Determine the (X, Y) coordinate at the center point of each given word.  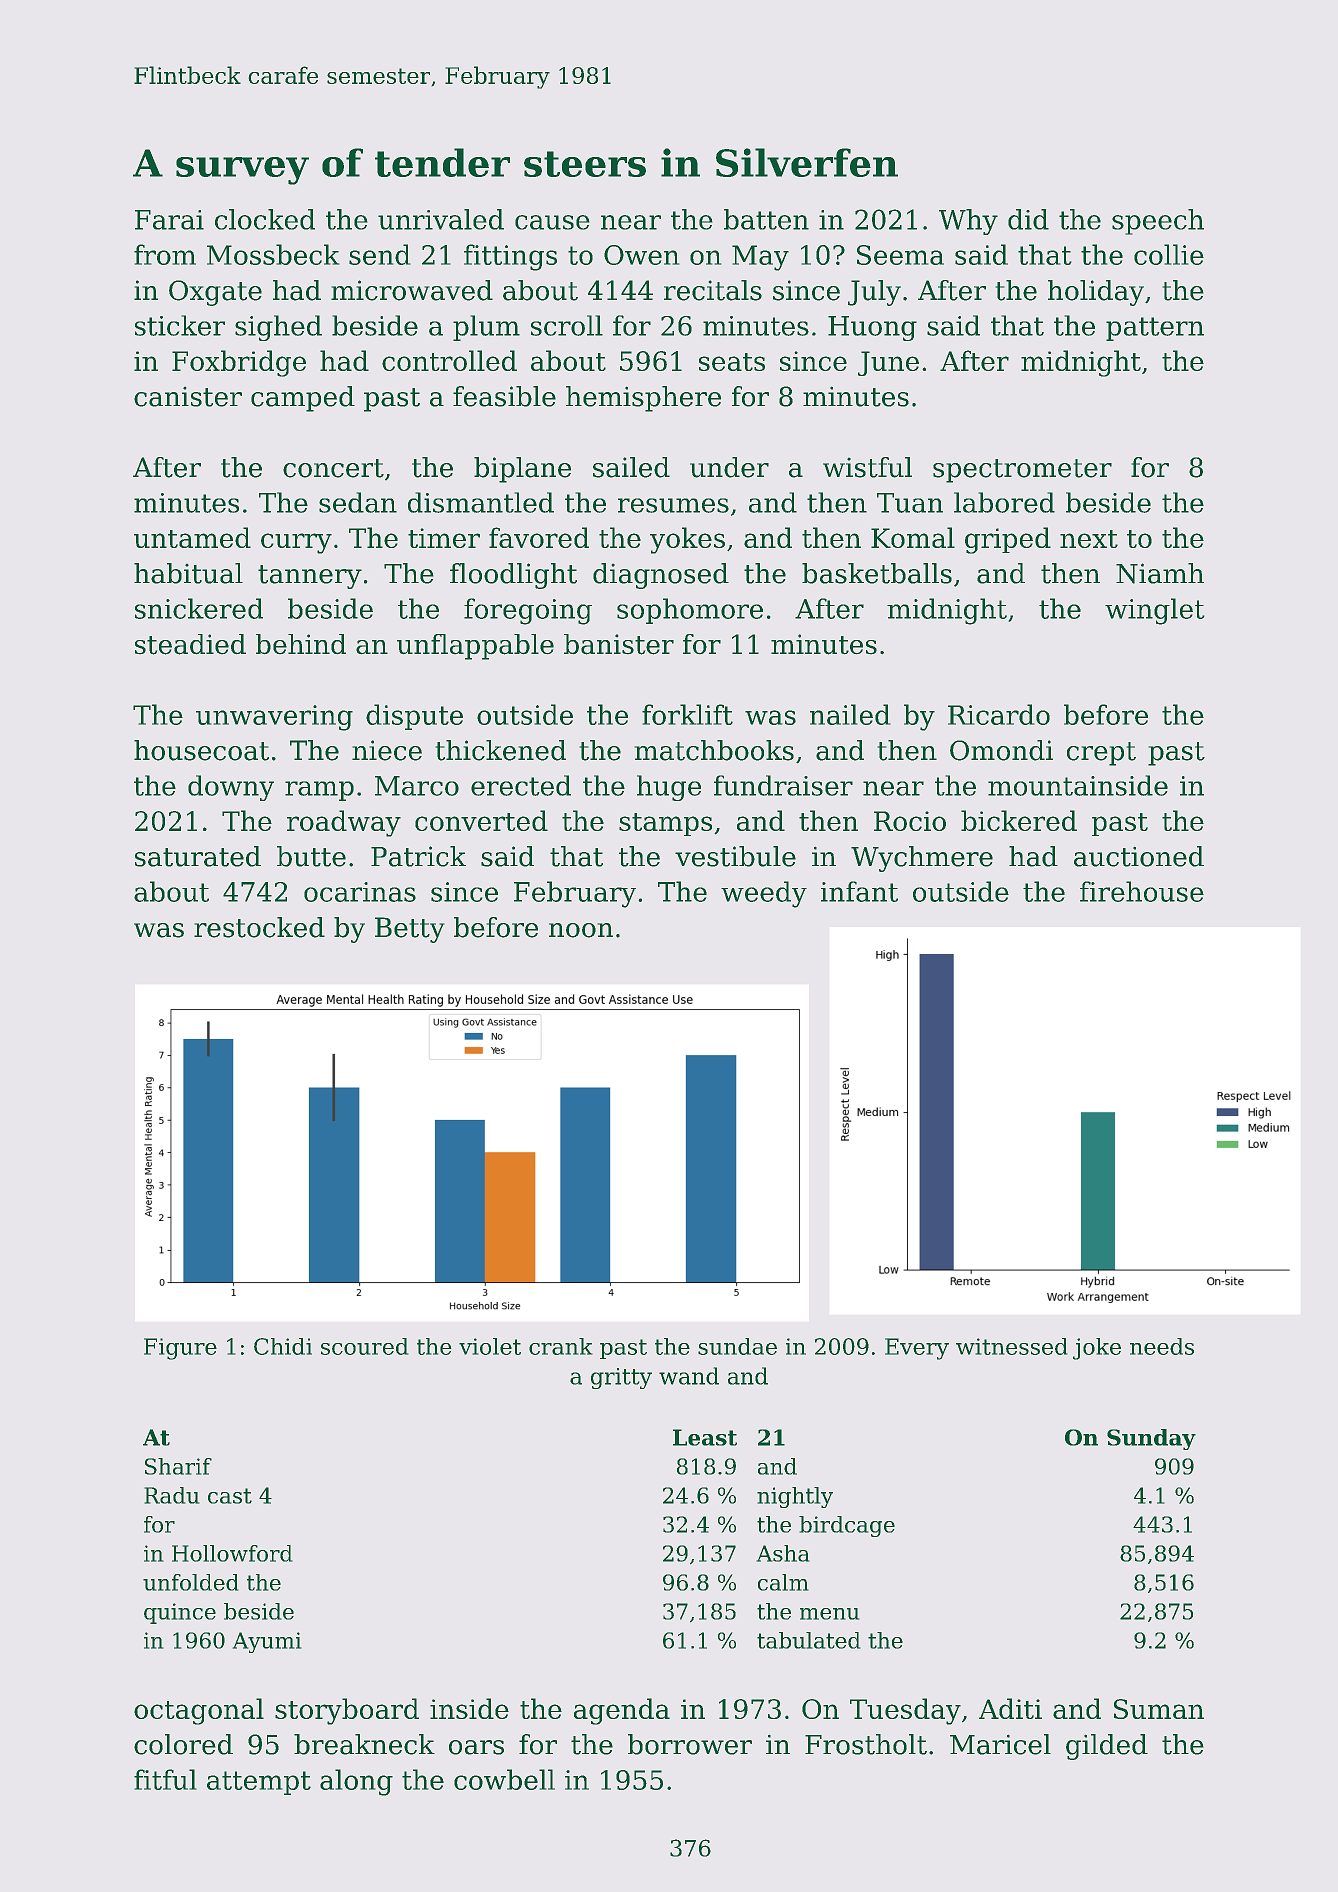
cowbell (504, 1779)
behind (301, 644)
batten (766, 219)
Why (968, 222)
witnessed (1012, 1346)
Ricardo (999, 714)
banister (619, 644)
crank (561, 1346)
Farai (169, 220)
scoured (365, 1346)
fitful (165, 1779)
